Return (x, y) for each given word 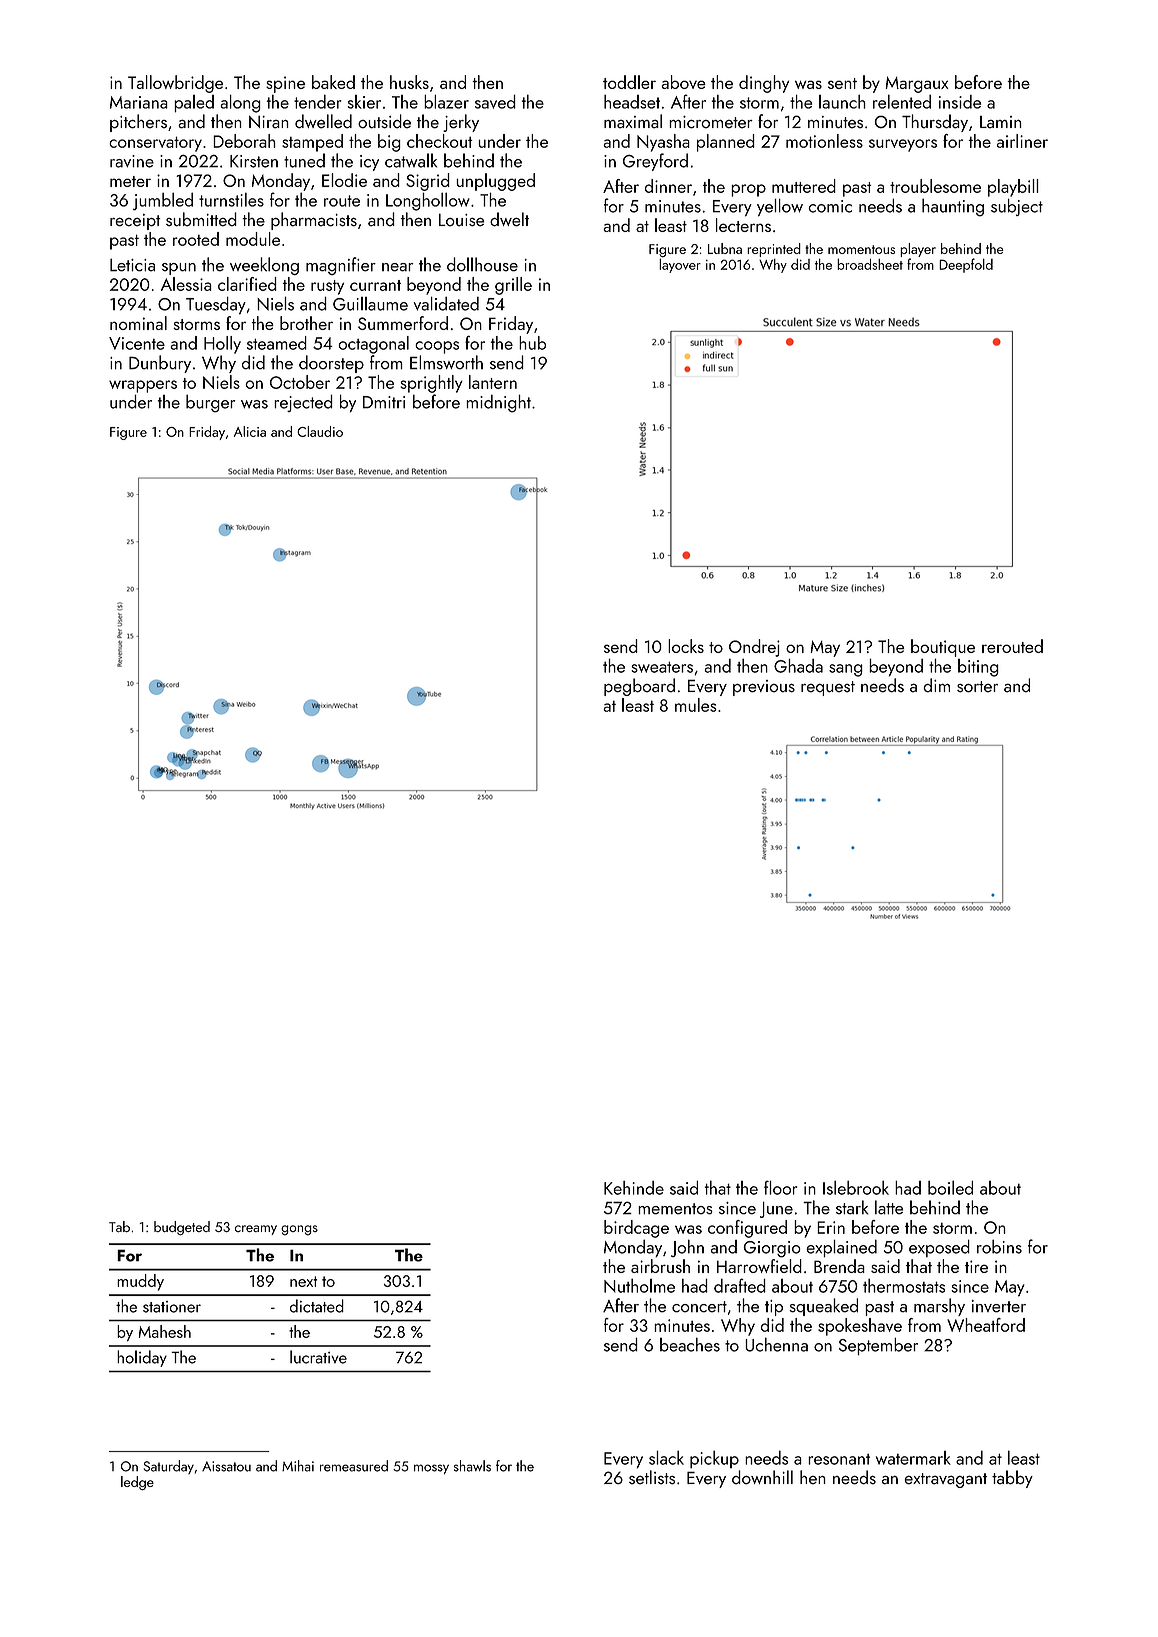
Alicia (250, 431)
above (683, 82)
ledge (137, 1483)
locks (686, 646)
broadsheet (870, 264)
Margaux (917, 84)
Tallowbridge (175, 84)
